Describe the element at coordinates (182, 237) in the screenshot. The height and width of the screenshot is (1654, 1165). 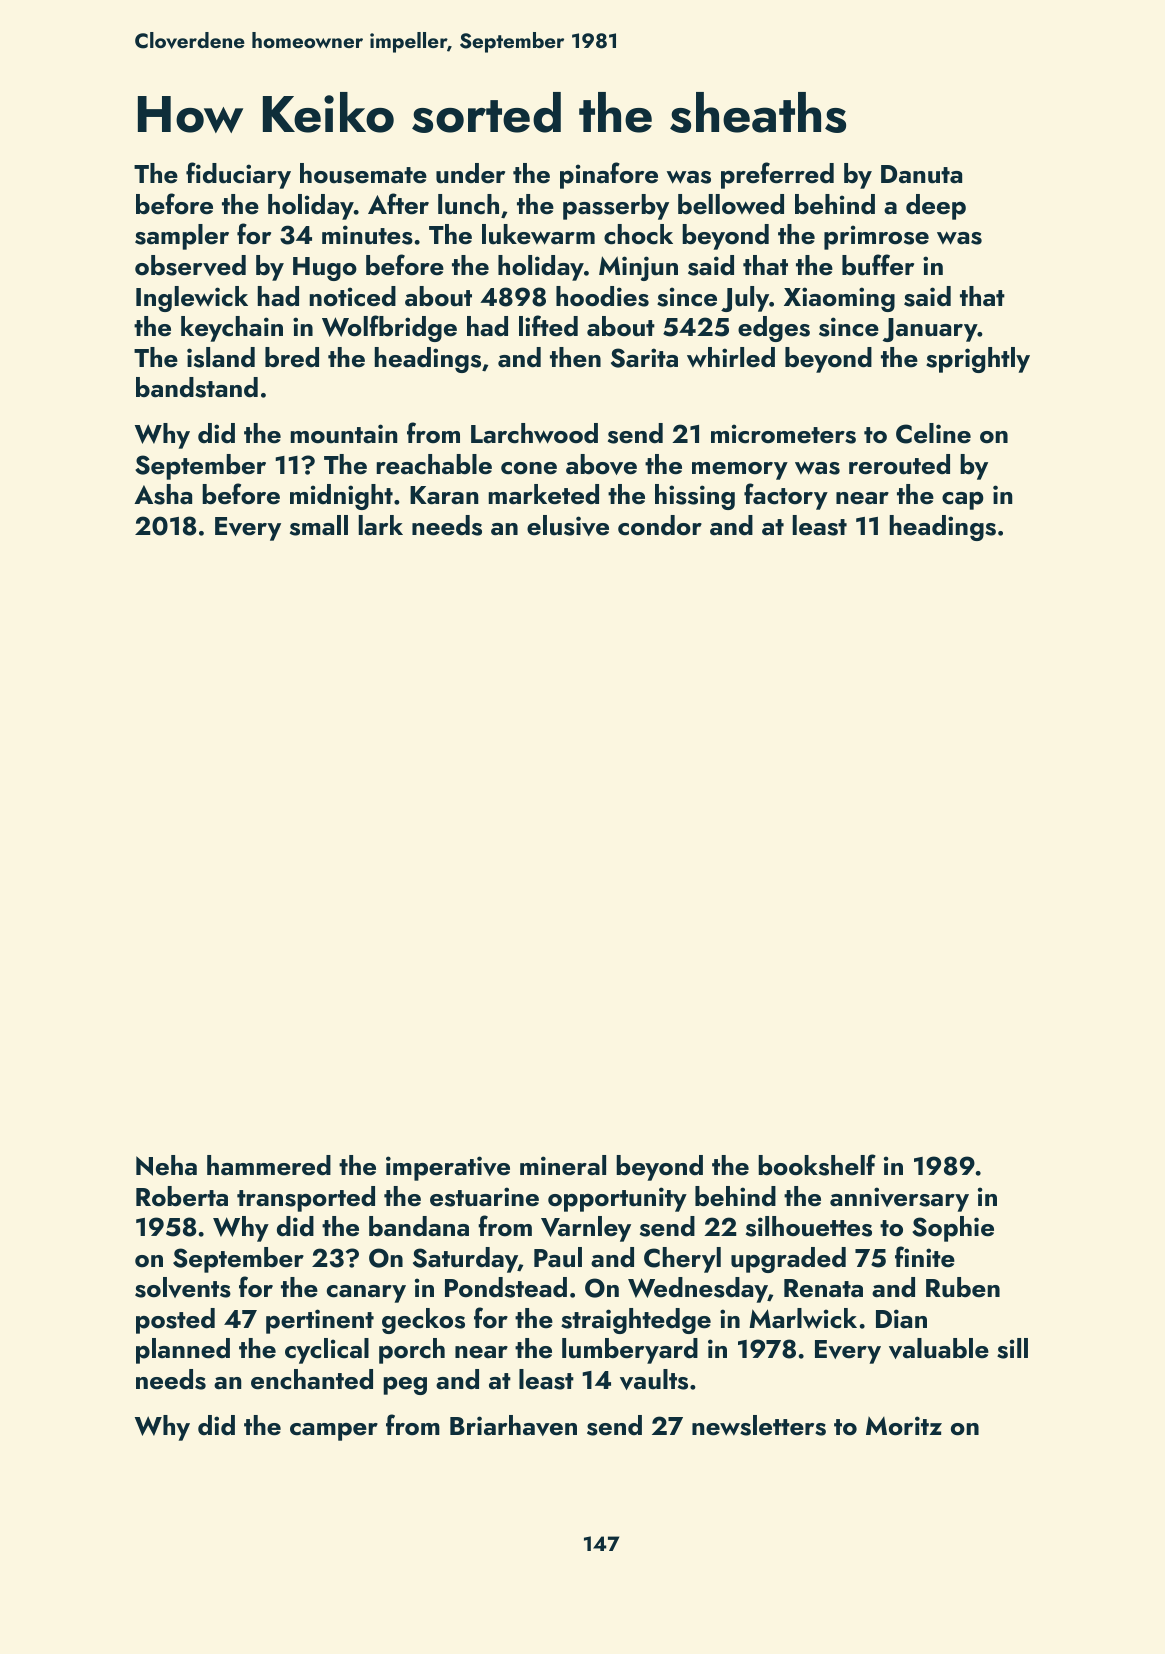
I see `sampler` at that location.
